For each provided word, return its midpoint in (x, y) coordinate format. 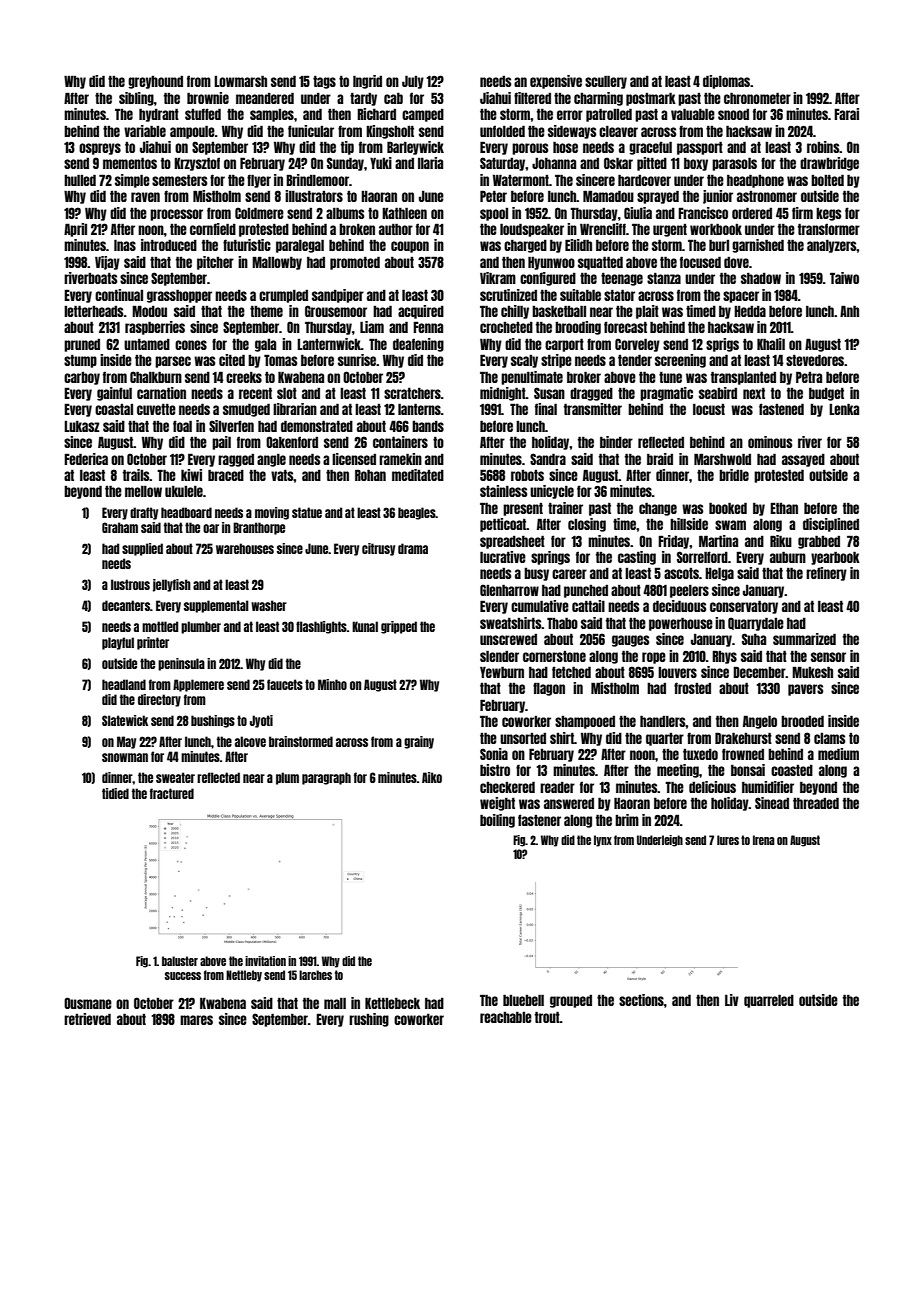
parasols (734, 164)
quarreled (769, 1001)
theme (266, 311)
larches (315, 975)
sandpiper (338, 296)
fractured (172, 793)
